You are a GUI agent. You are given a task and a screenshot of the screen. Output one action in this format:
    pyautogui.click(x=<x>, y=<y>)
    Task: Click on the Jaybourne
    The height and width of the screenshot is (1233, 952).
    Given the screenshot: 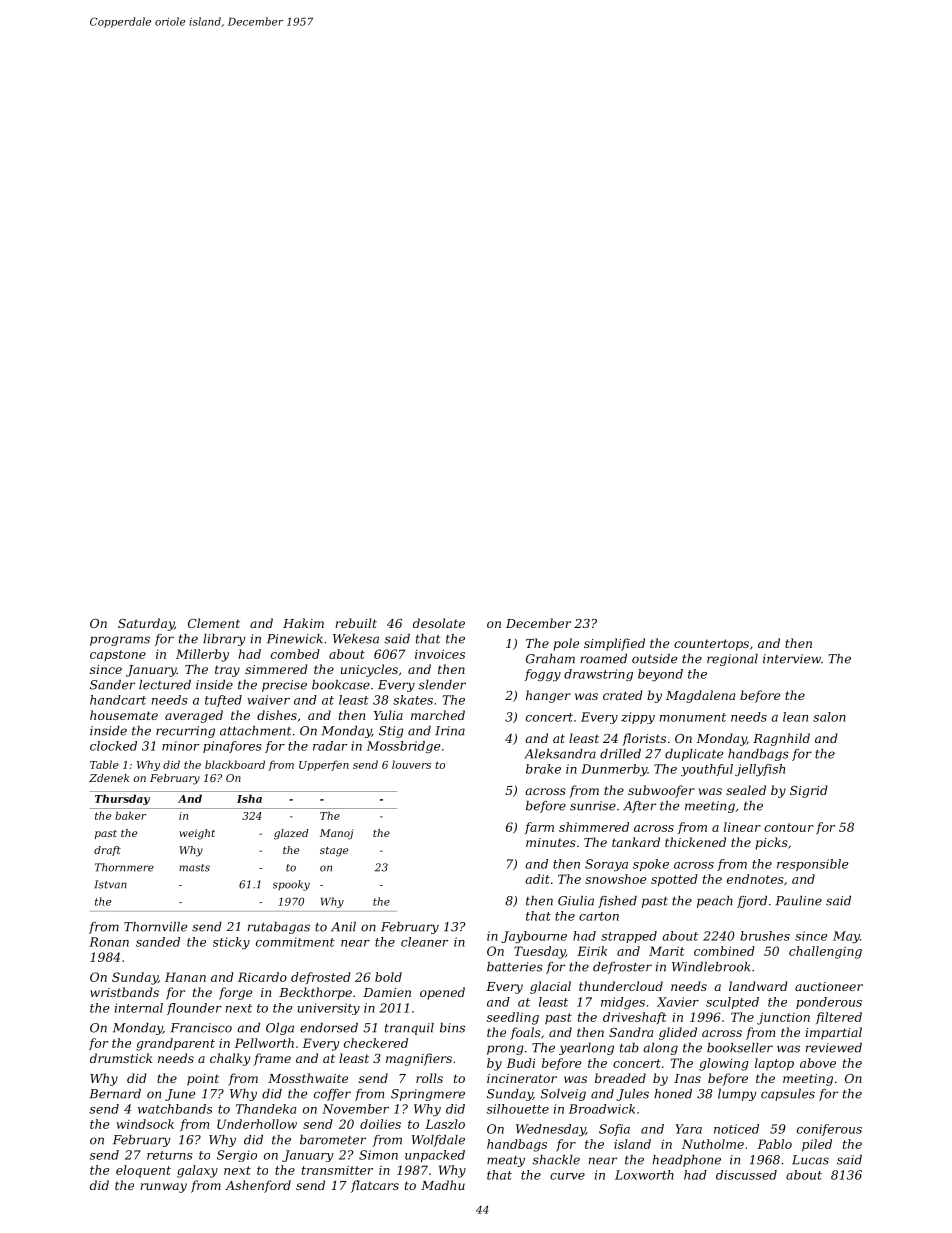 What is the action you would take?
    pyautogui.click(x=534, y=937)
